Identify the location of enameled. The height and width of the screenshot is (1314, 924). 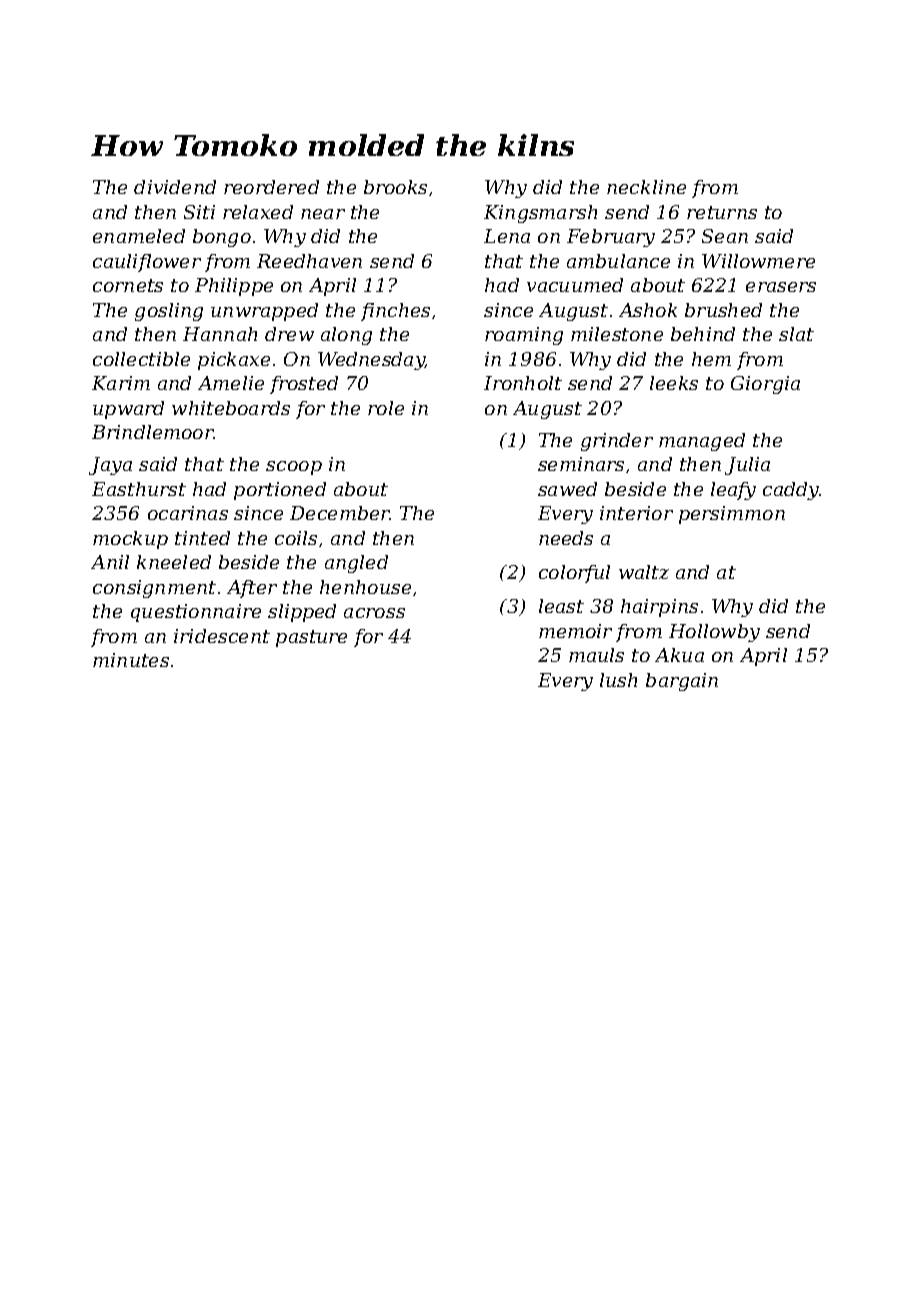
(139, 236).
